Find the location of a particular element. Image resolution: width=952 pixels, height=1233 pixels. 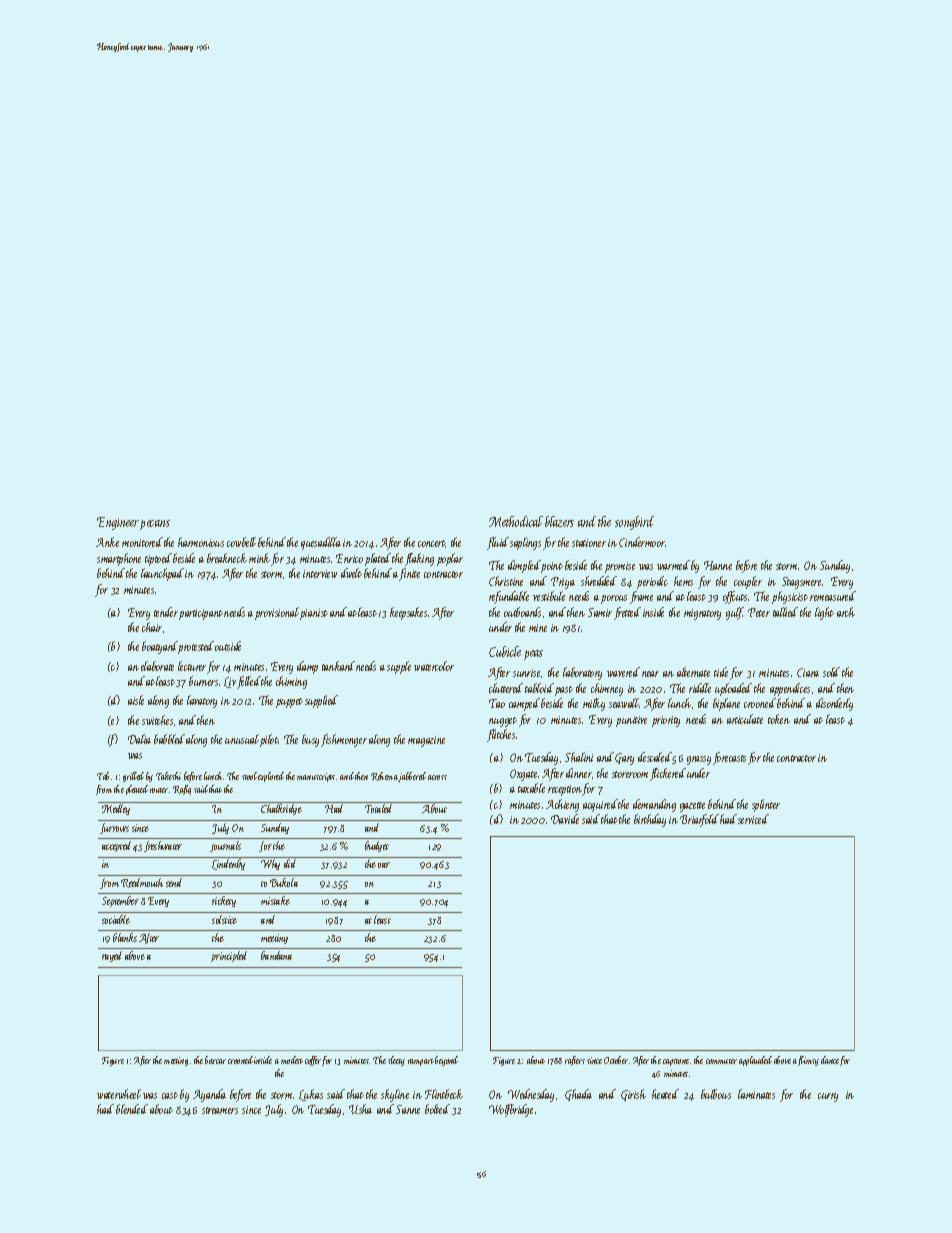

blazers is located at coordinates (559, 521).
